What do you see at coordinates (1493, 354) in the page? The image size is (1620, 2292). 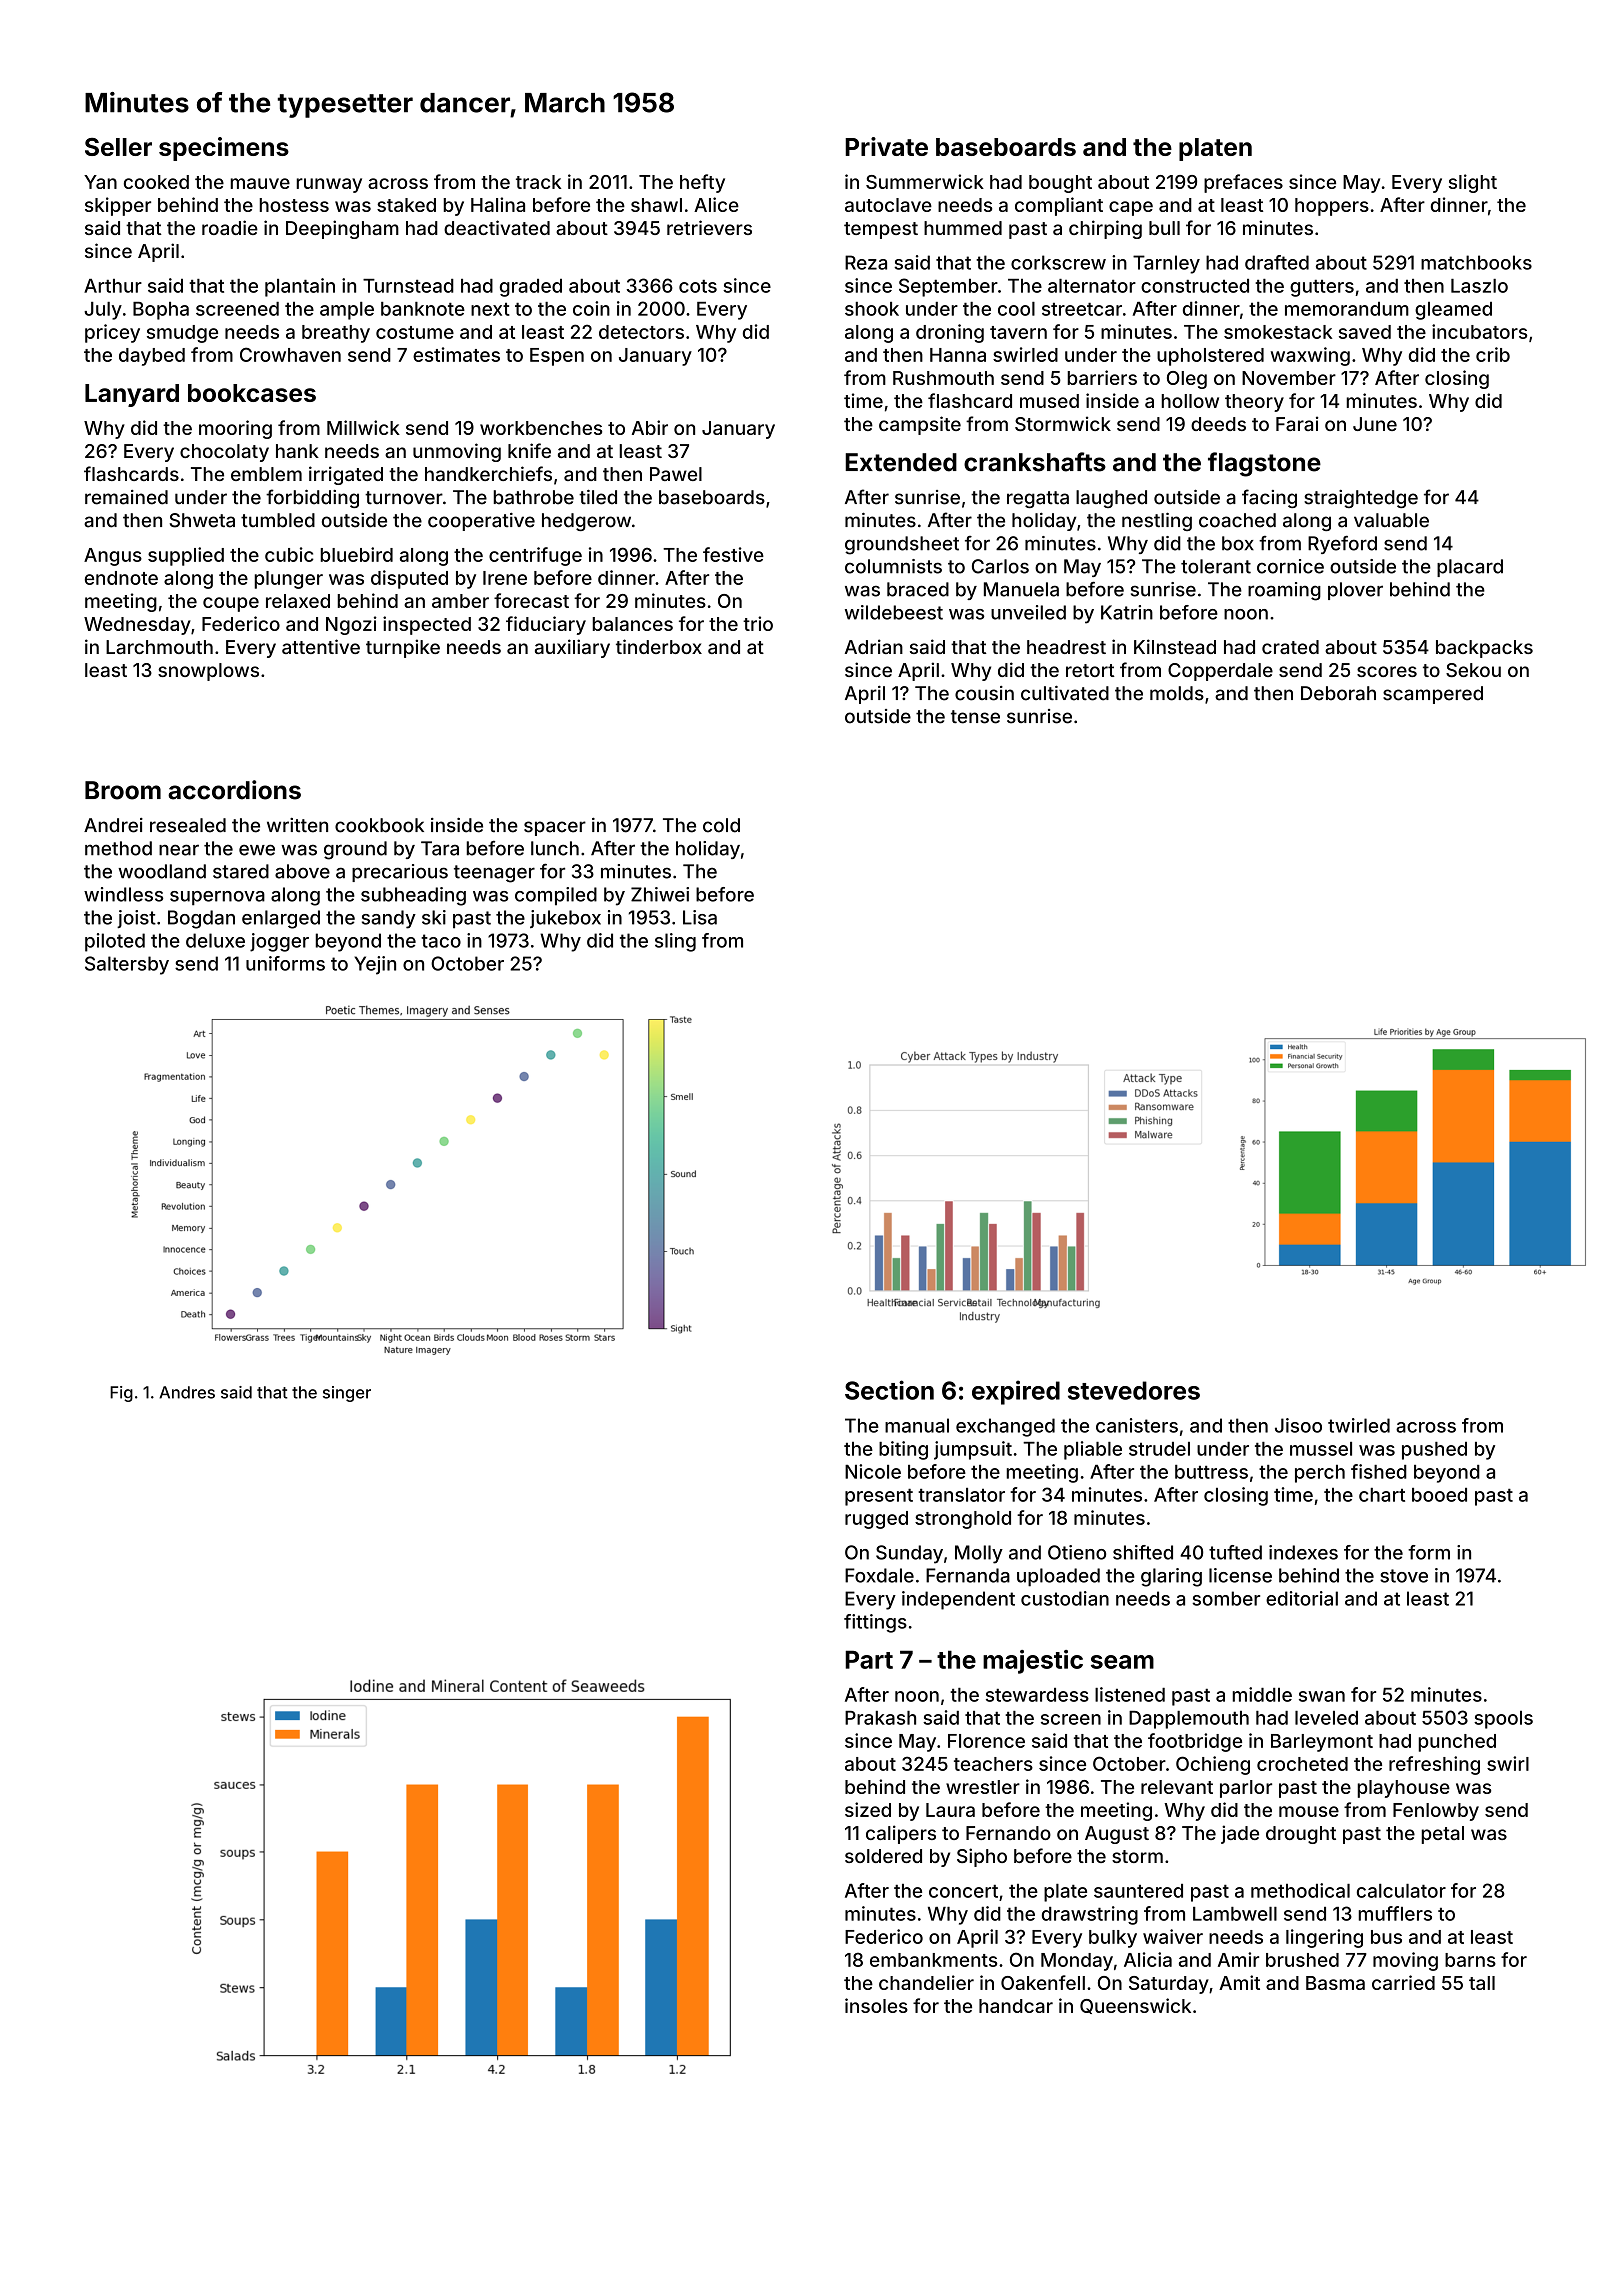 I see `crib` at bounding box center [1493, 354].
